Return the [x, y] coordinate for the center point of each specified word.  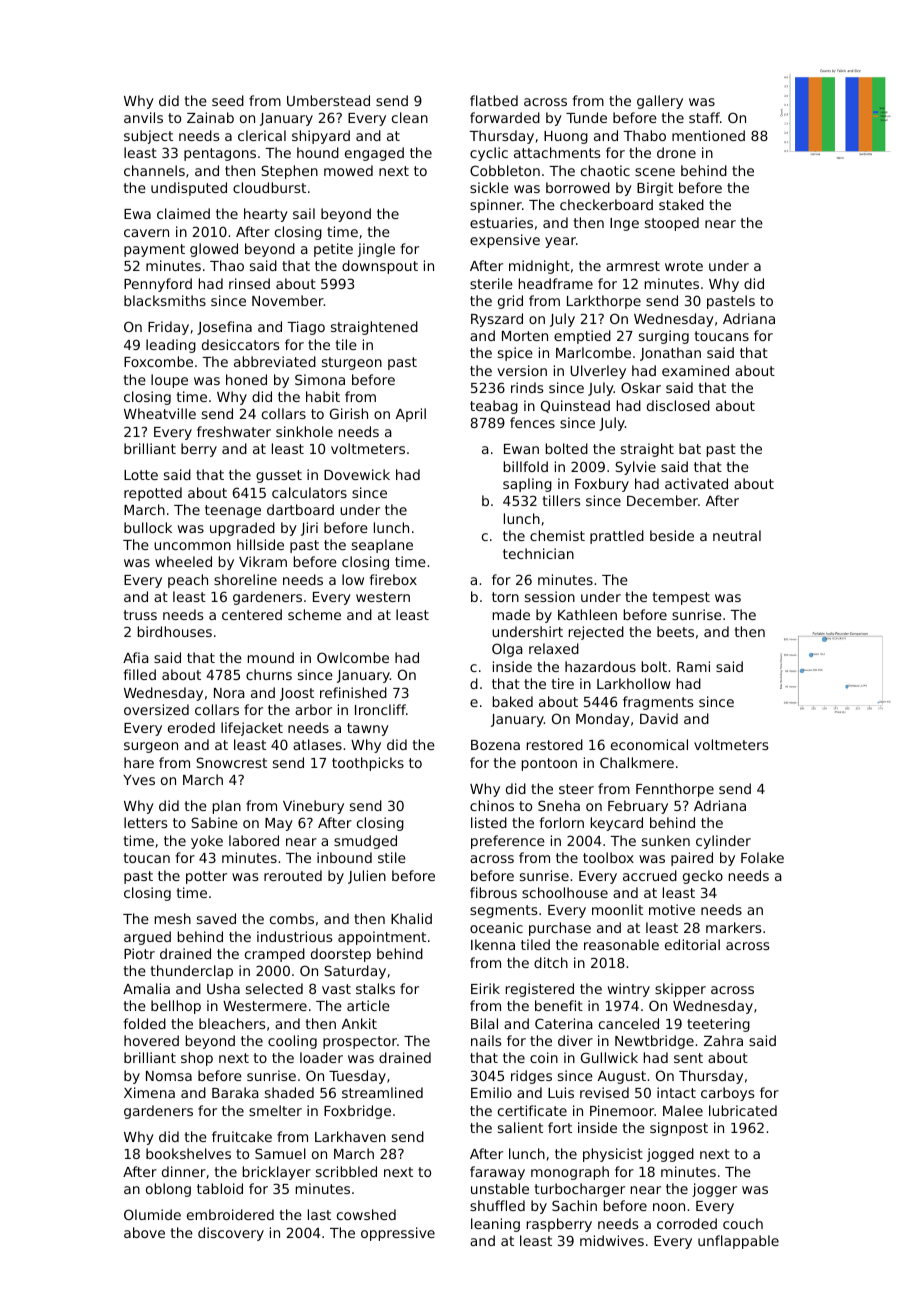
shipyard [321, 137]
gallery [660, 102]
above [144, 1232]
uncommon [192, 546]
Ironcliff [380, 709]
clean [410, 117]
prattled [617, 537]
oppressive [398, 1234]
